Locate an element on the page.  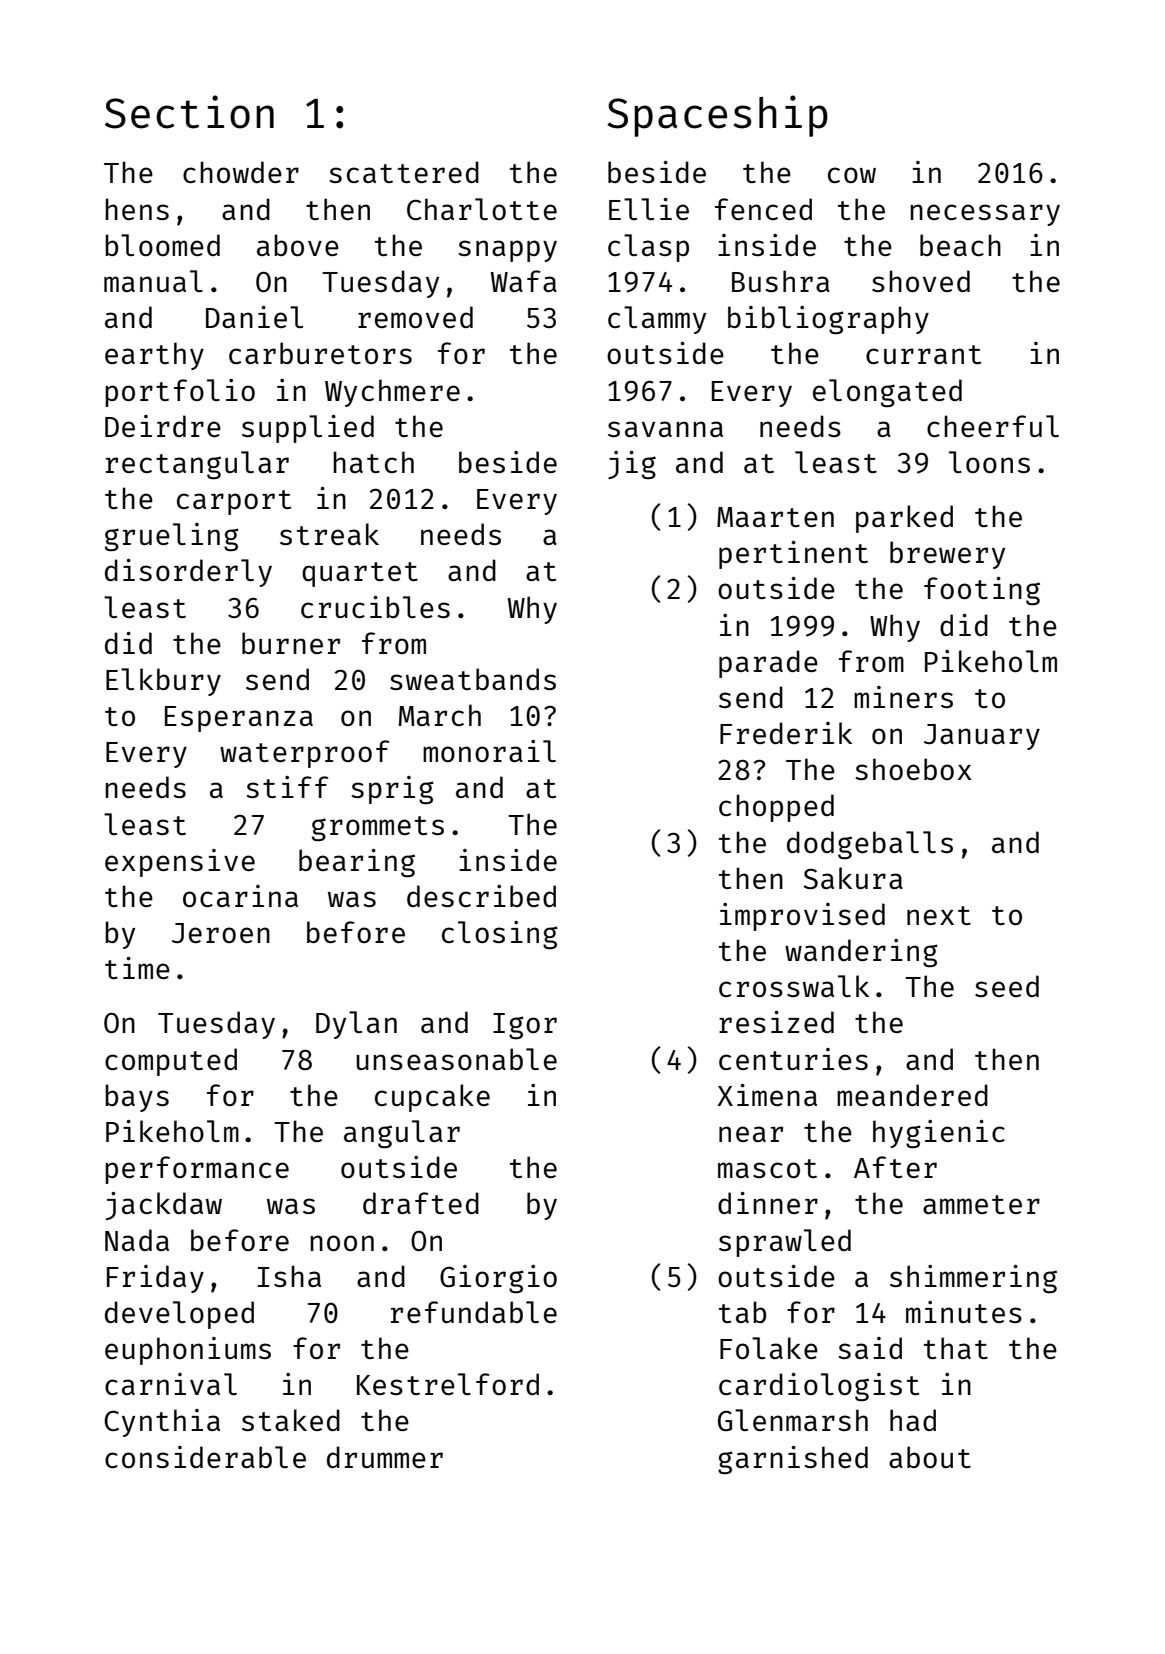
seed is located at coordinates (1007, 986).
